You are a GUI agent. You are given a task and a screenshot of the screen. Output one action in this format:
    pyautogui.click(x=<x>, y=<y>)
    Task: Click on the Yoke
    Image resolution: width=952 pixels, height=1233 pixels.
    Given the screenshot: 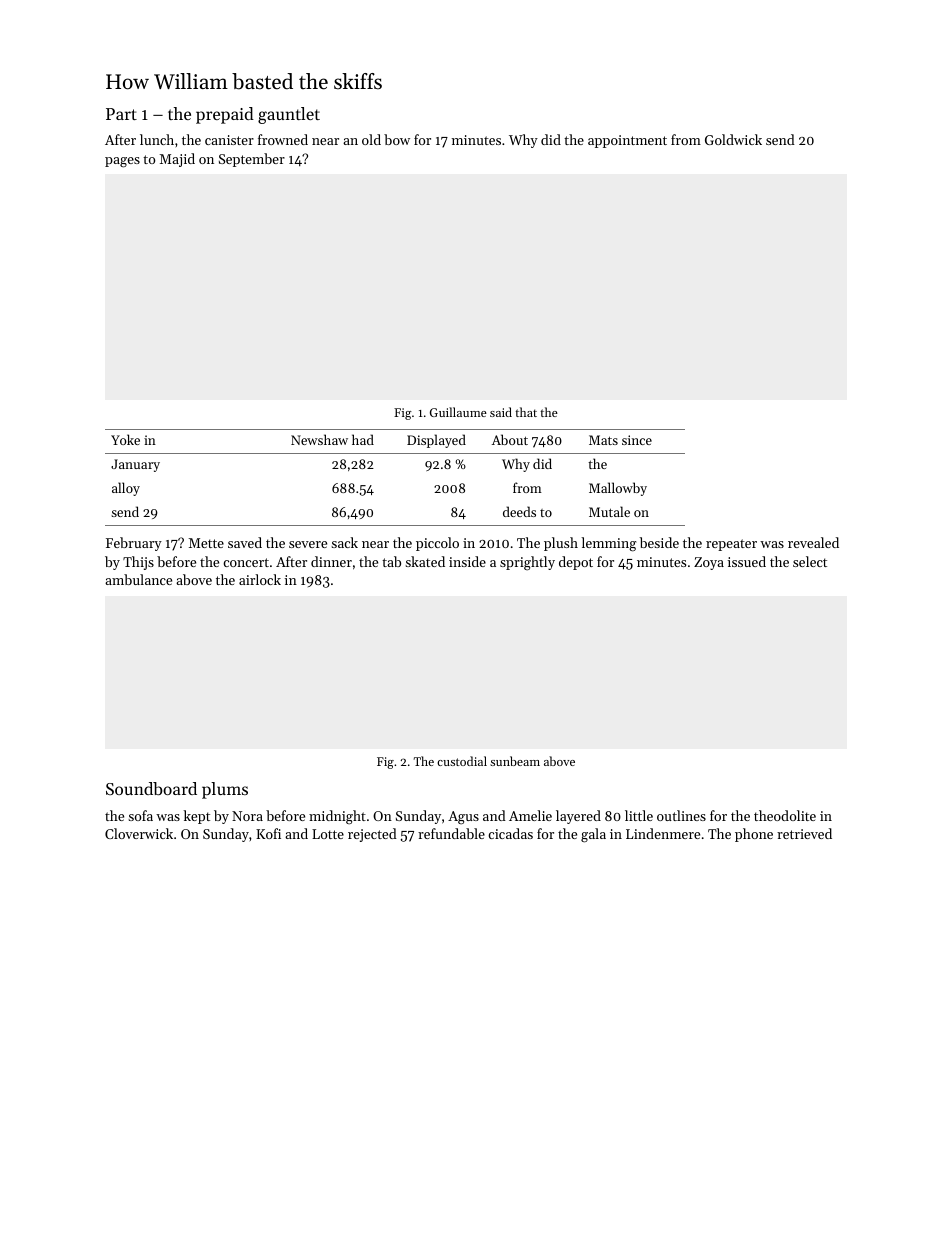 What is the action you would take?
    pyautogui.click(x=125, y=439)
